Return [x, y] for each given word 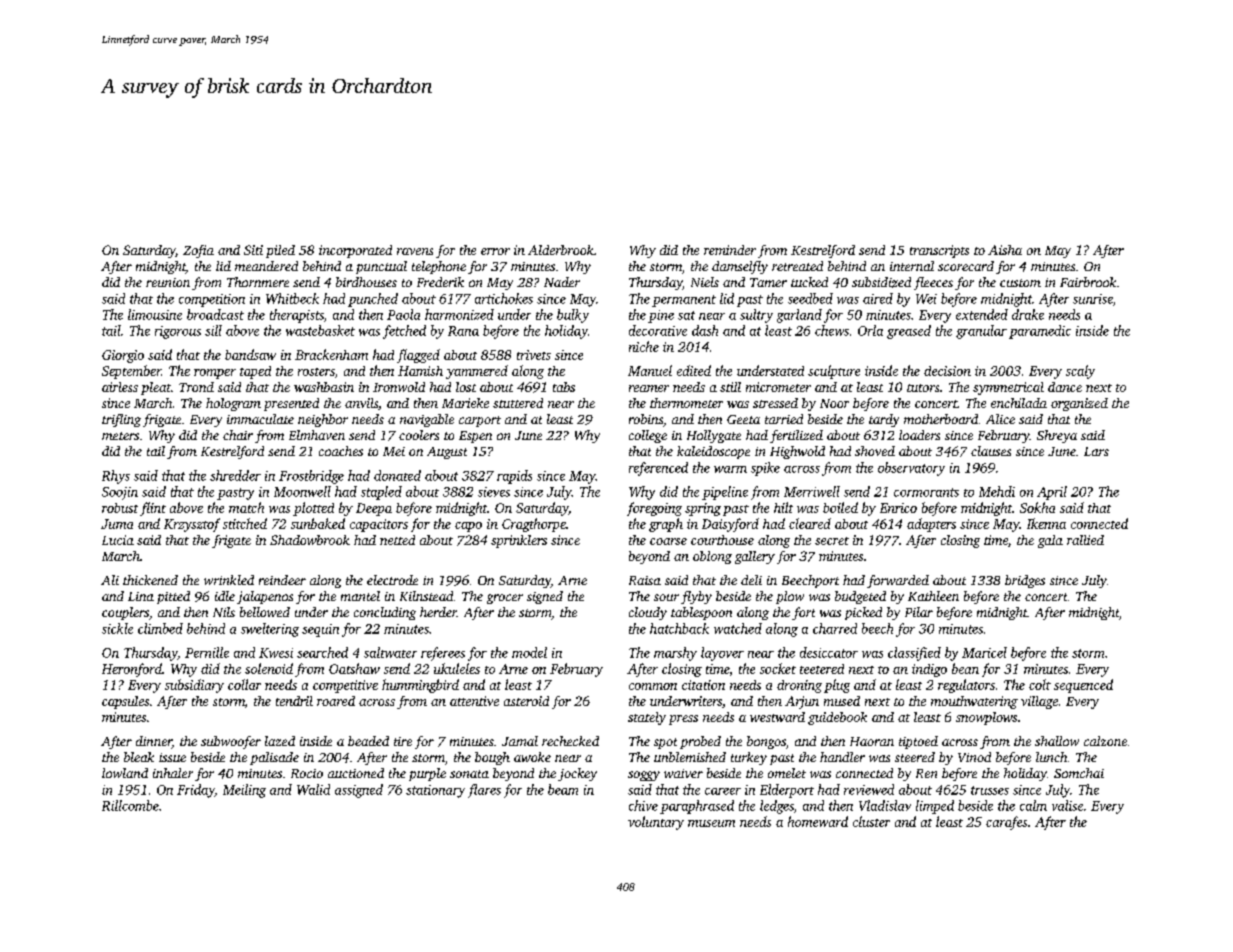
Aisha [1005, 250]
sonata [469, 774]
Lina [141, 596]
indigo [929, 670]
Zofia [198, 251]
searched [322, 652]
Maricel [984, 652]
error [495, 251]
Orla [870, 330]
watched [738, 628]
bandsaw [250, 354]
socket [778, 668]
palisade [274, 758]
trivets [534, 355]
